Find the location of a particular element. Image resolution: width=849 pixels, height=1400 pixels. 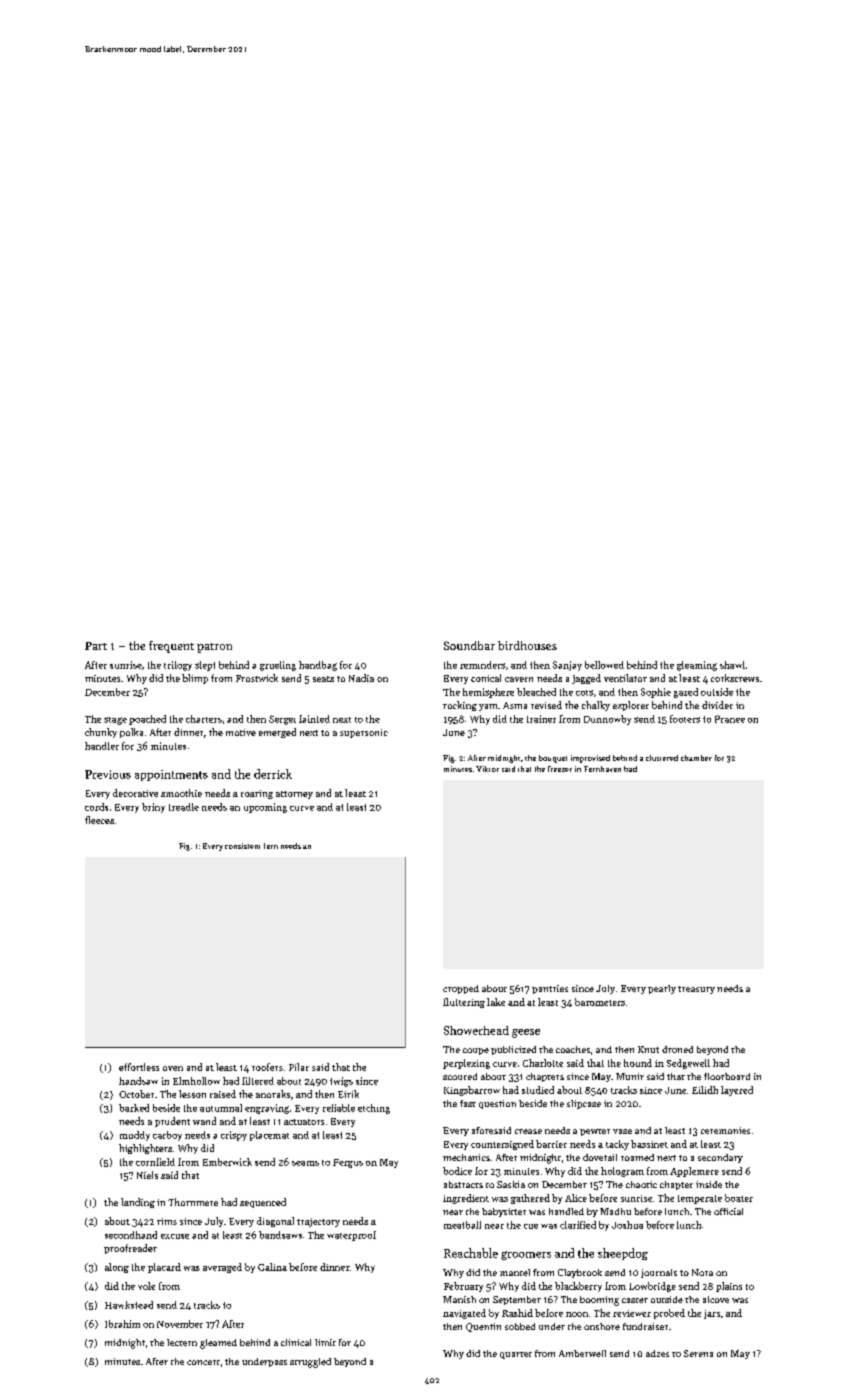

concert is located at coordinates (203, 1362).
